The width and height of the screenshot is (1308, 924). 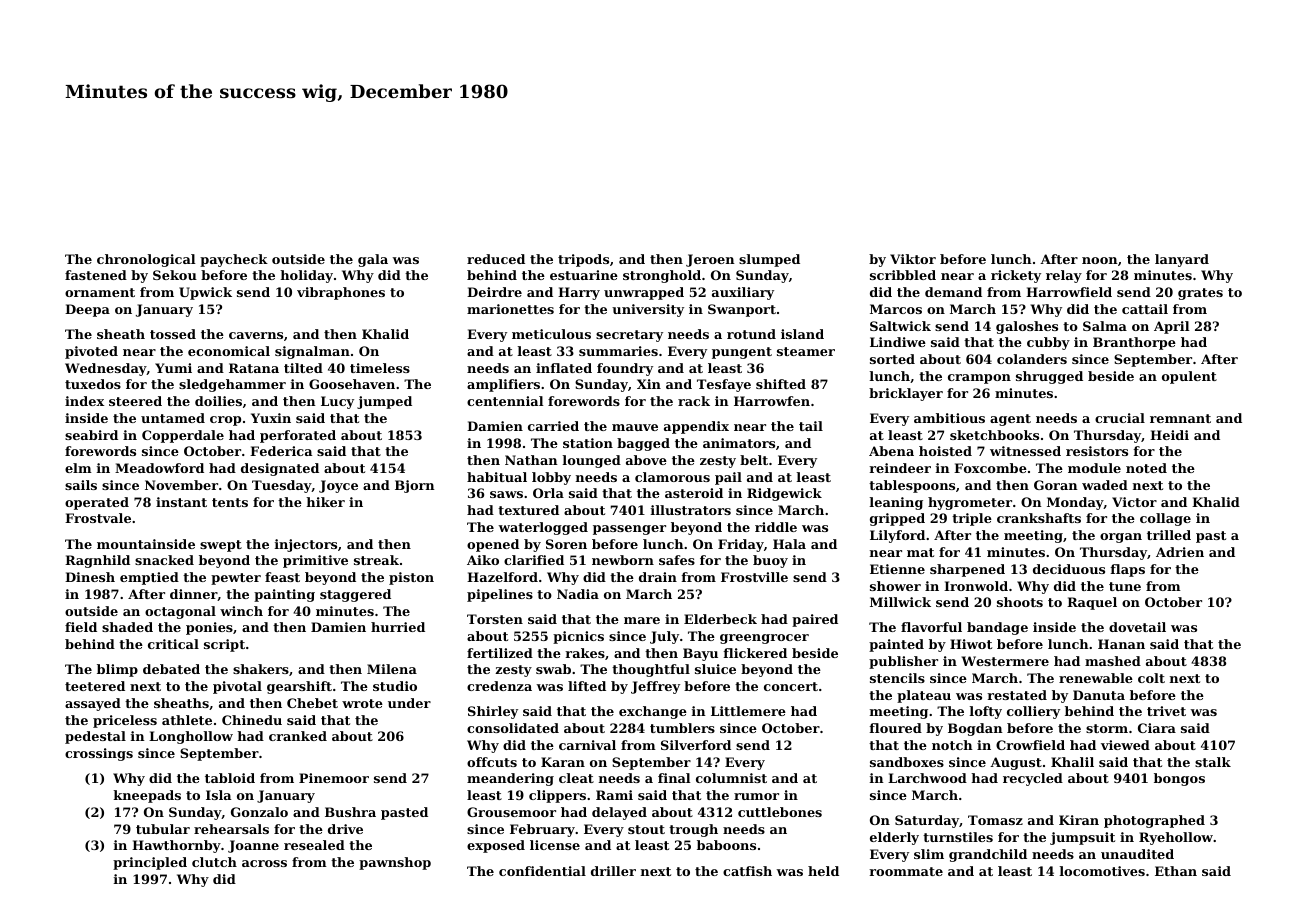 What do you see at coordinates (373, 260) in the screenshot?
I see `gala` at bounding box center [373, 260].
